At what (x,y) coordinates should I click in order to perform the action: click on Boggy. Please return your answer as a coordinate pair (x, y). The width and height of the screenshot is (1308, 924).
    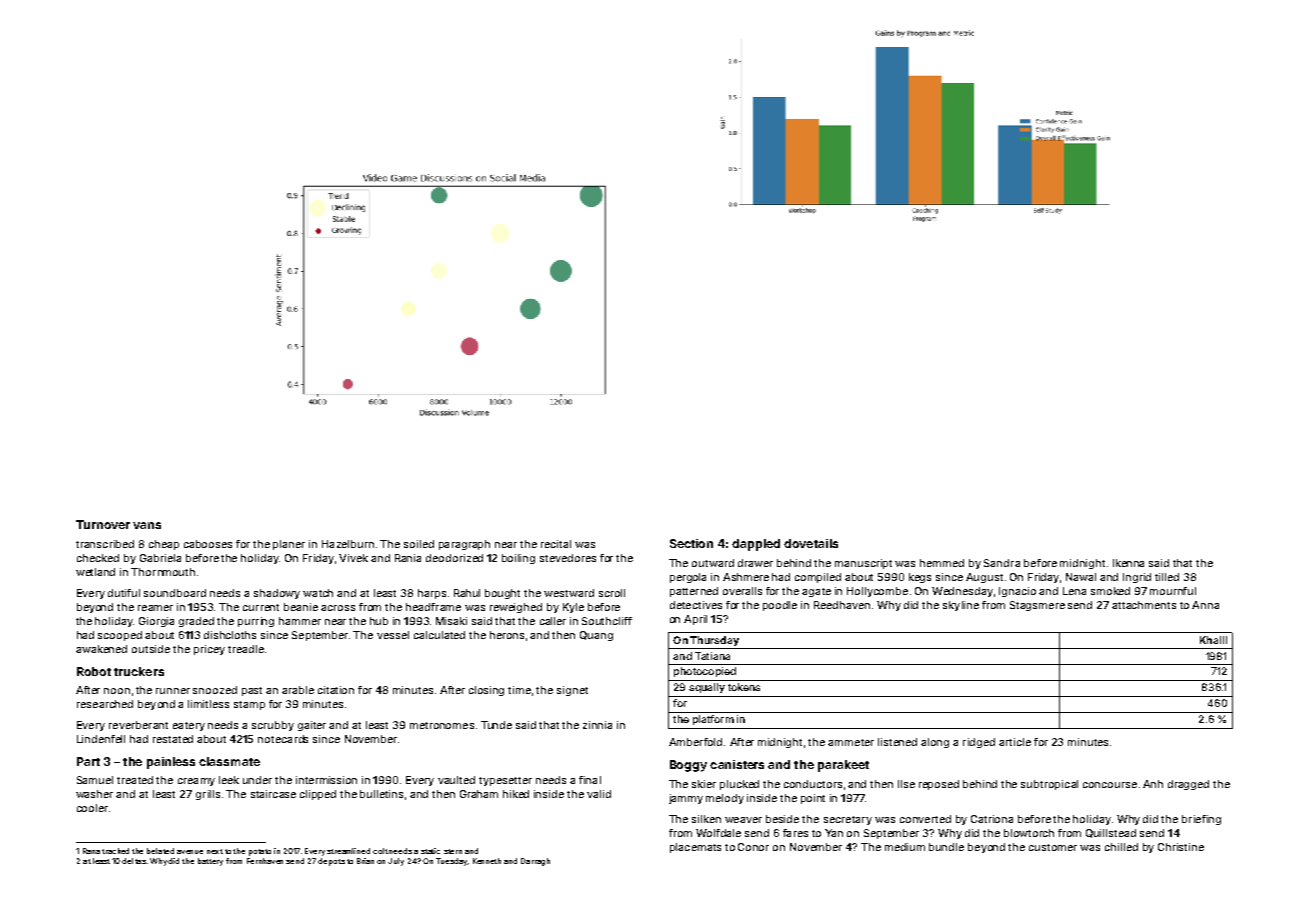
    Looking at the image, I should click on (688, 766).
